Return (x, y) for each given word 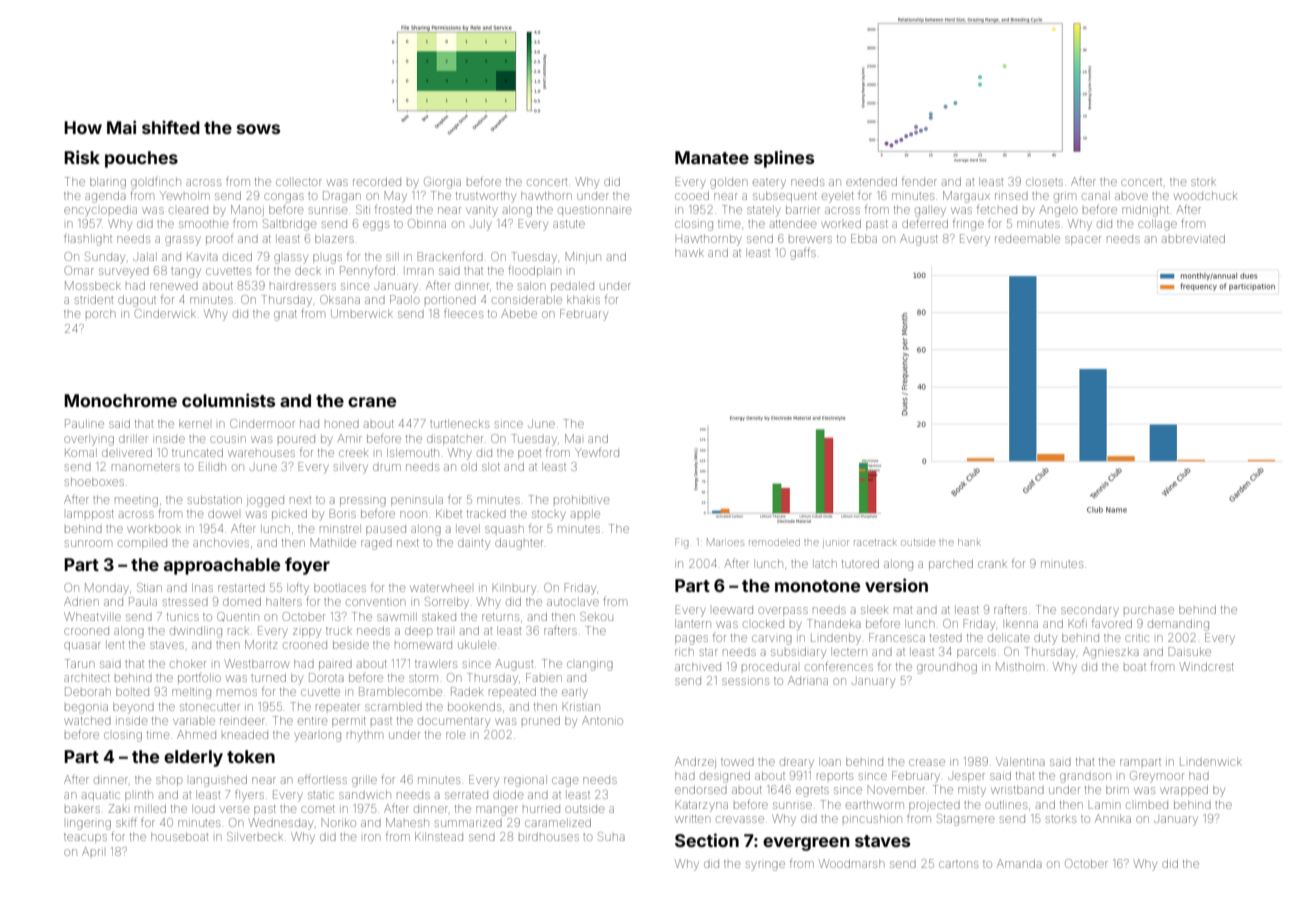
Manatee (712, 157)
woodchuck (1205, 195)
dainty (474, 545)
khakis (583, 299)
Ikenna (1022, 623)
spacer (1083, 240)
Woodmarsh (851, 863)
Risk (82, 157)
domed (242, 601)
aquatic (101, 796)
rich (684, 652)
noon (413, 514)
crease (927, 762)
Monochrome (120, 400)
